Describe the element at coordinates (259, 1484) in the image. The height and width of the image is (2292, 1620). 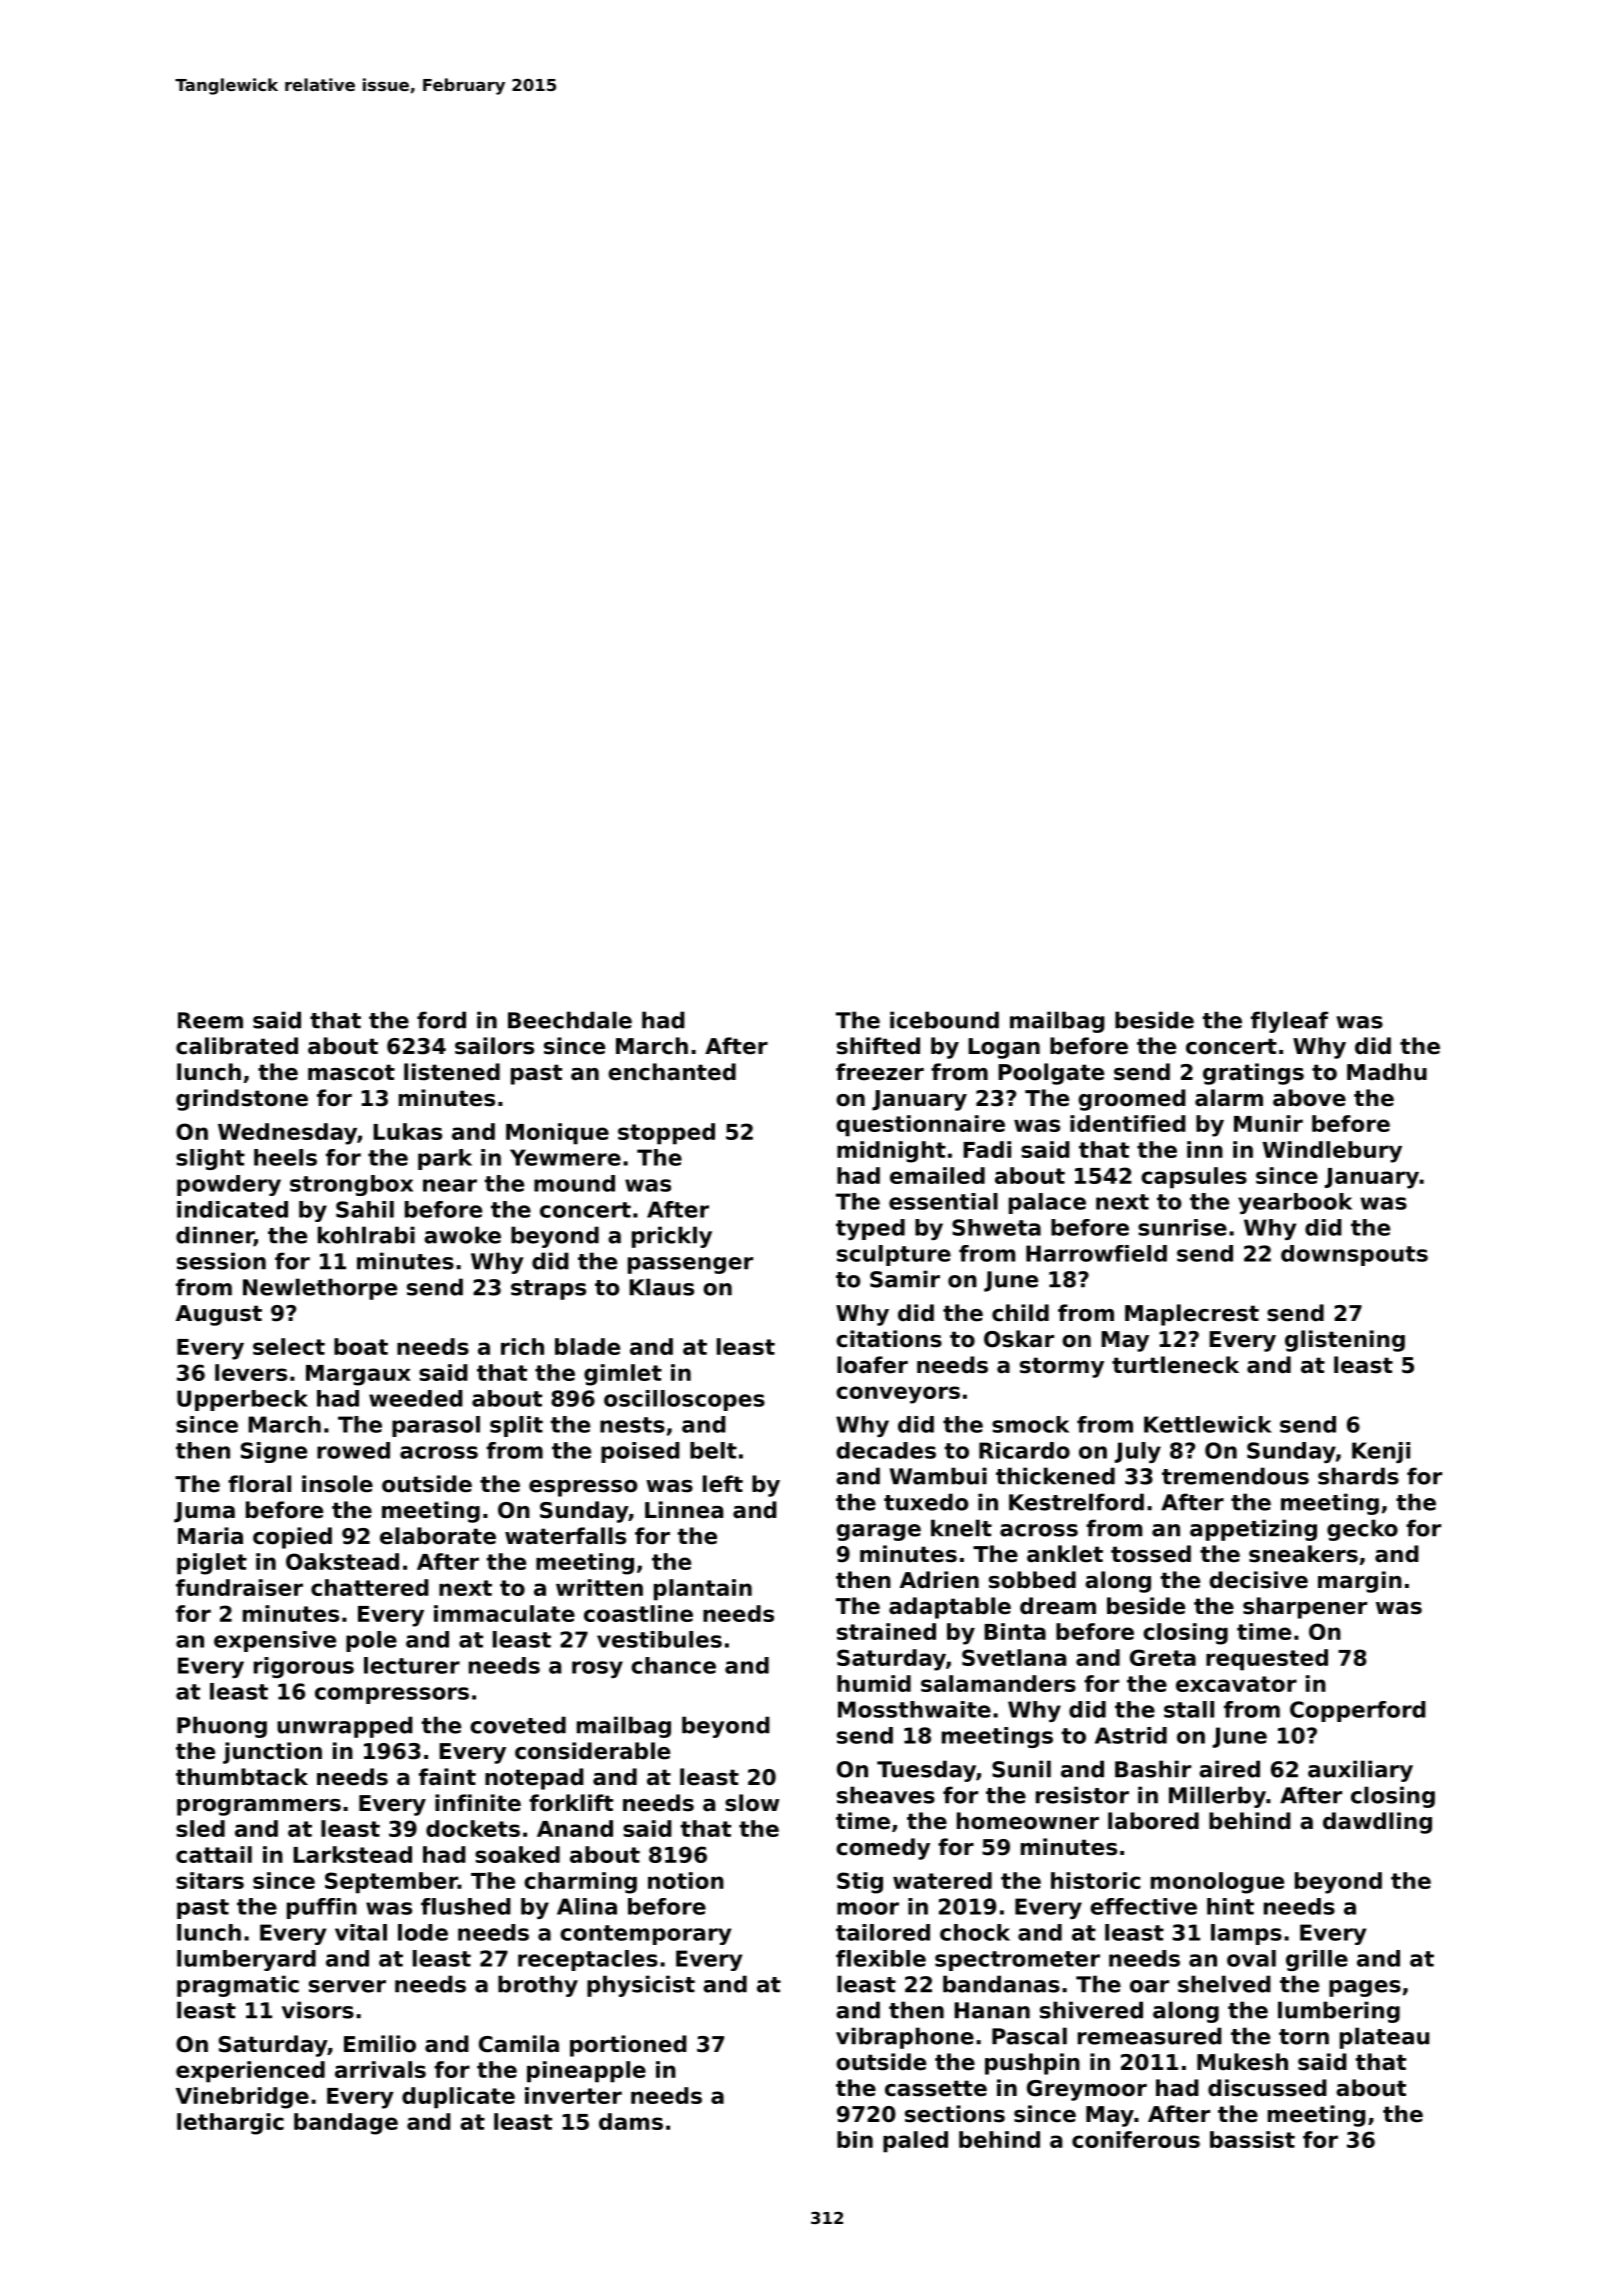
I see `floral` at that location.
